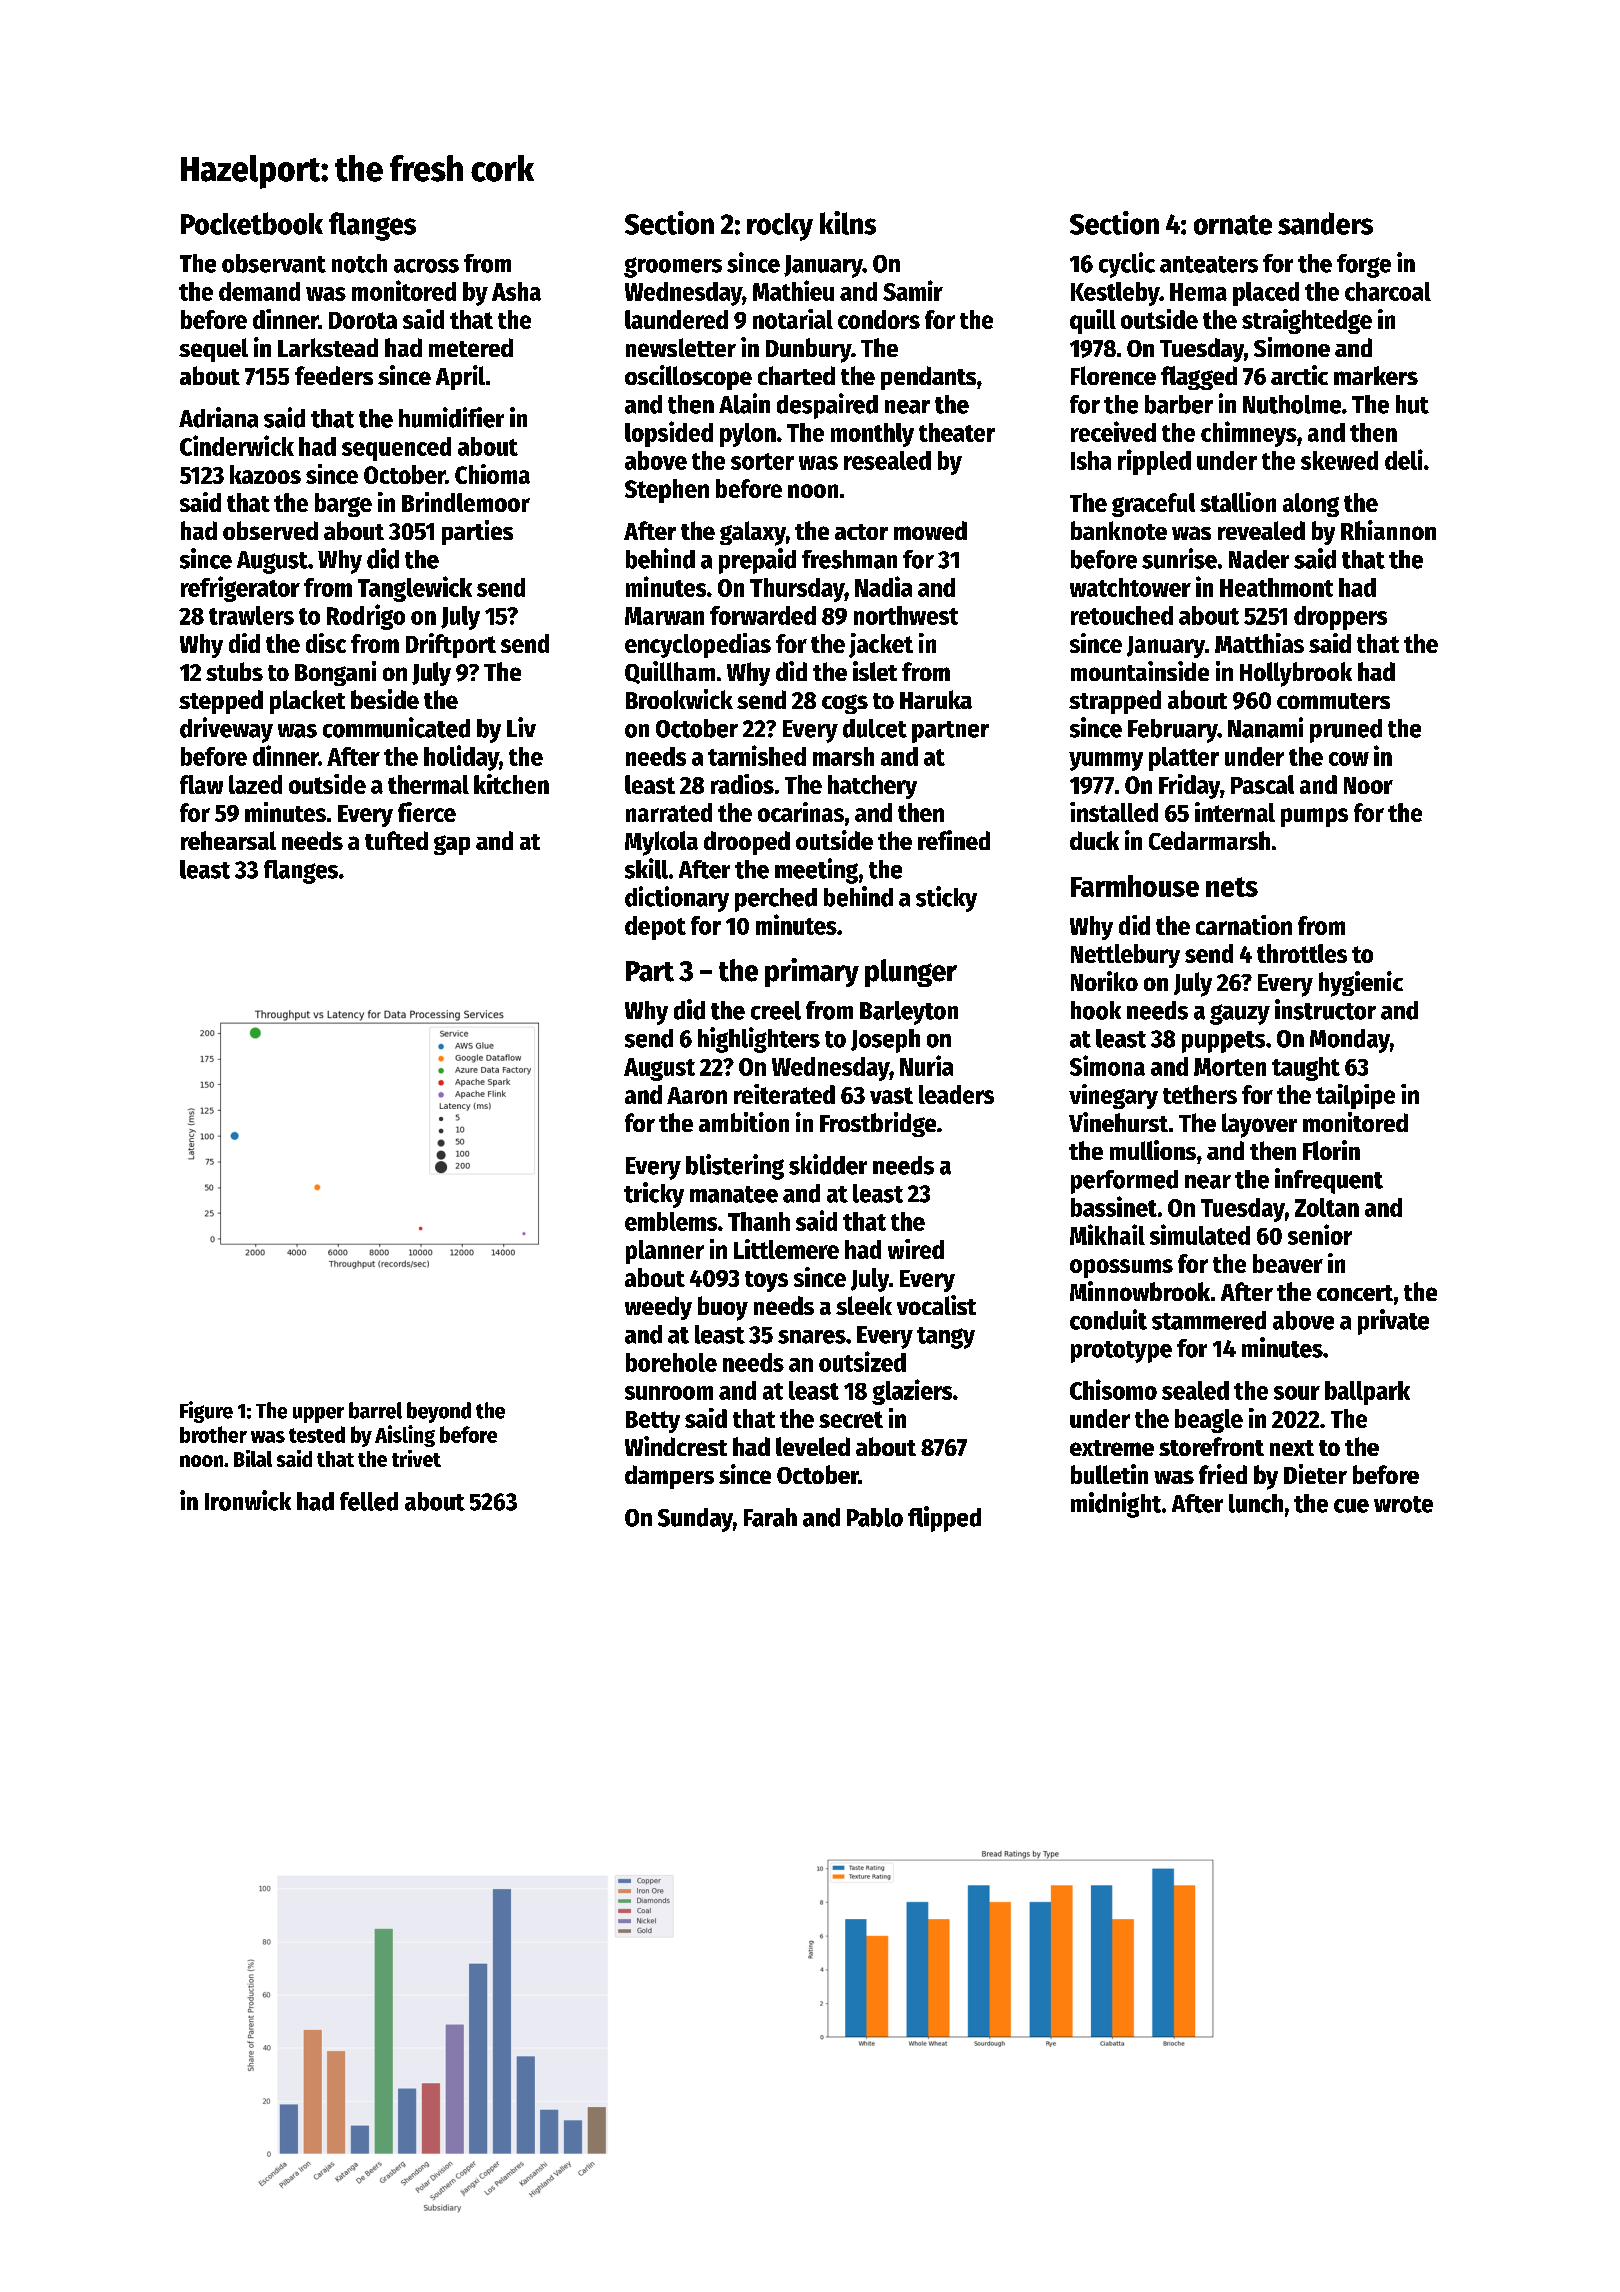 This page has width=1620, height=2292. Describe the element at coordinates (1259, 559) in the page. I see `Nader` at that location.
